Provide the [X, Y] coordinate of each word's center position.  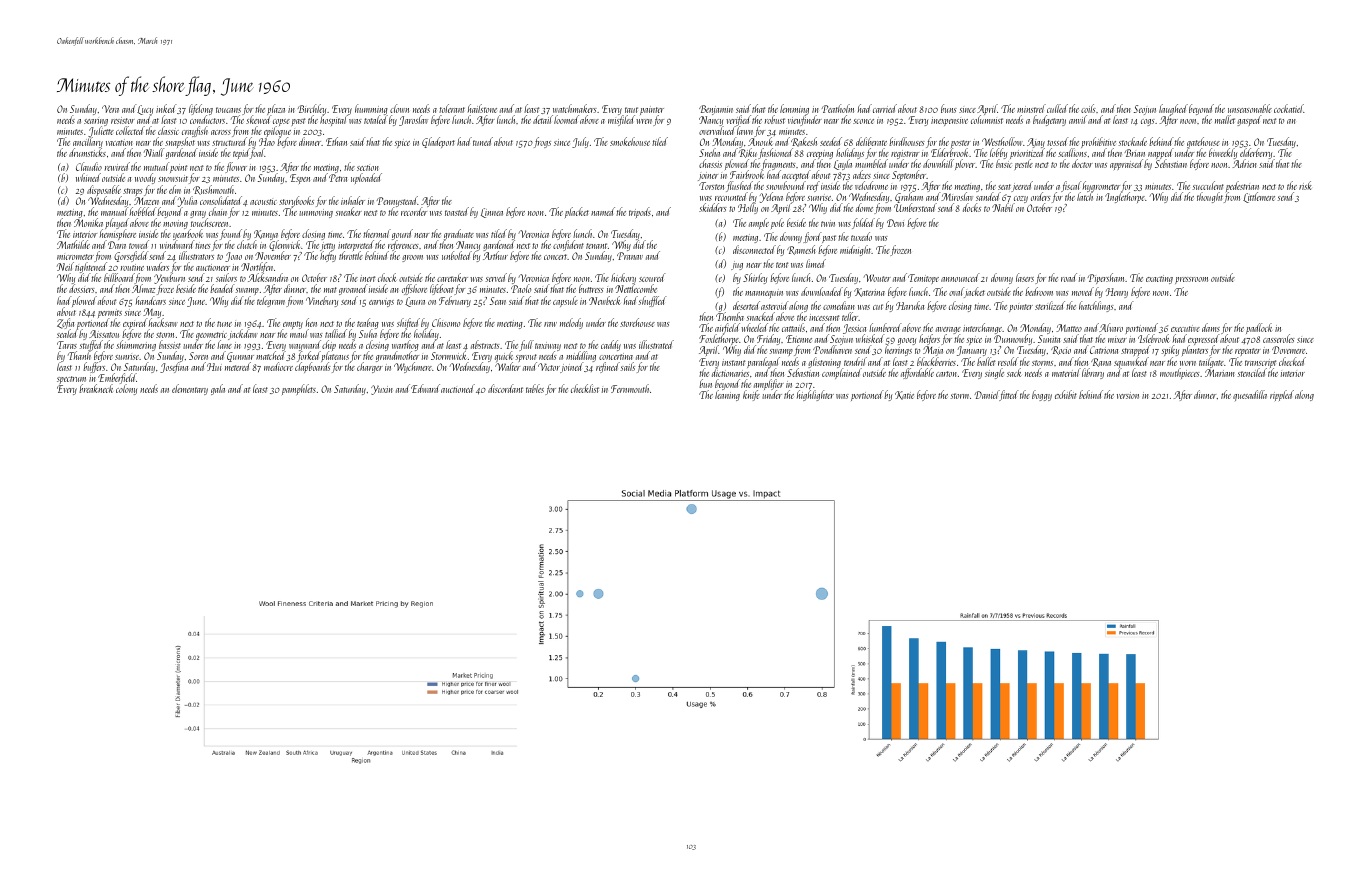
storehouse [637, 322]
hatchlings [1096, 306]
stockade [1133, 141]
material [1066, 372]
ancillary [88, 143]
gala [218, 389]
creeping [820, 155]
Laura [415, 302]
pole [777, 223]
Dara [117, 245]
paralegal [763, 363]
